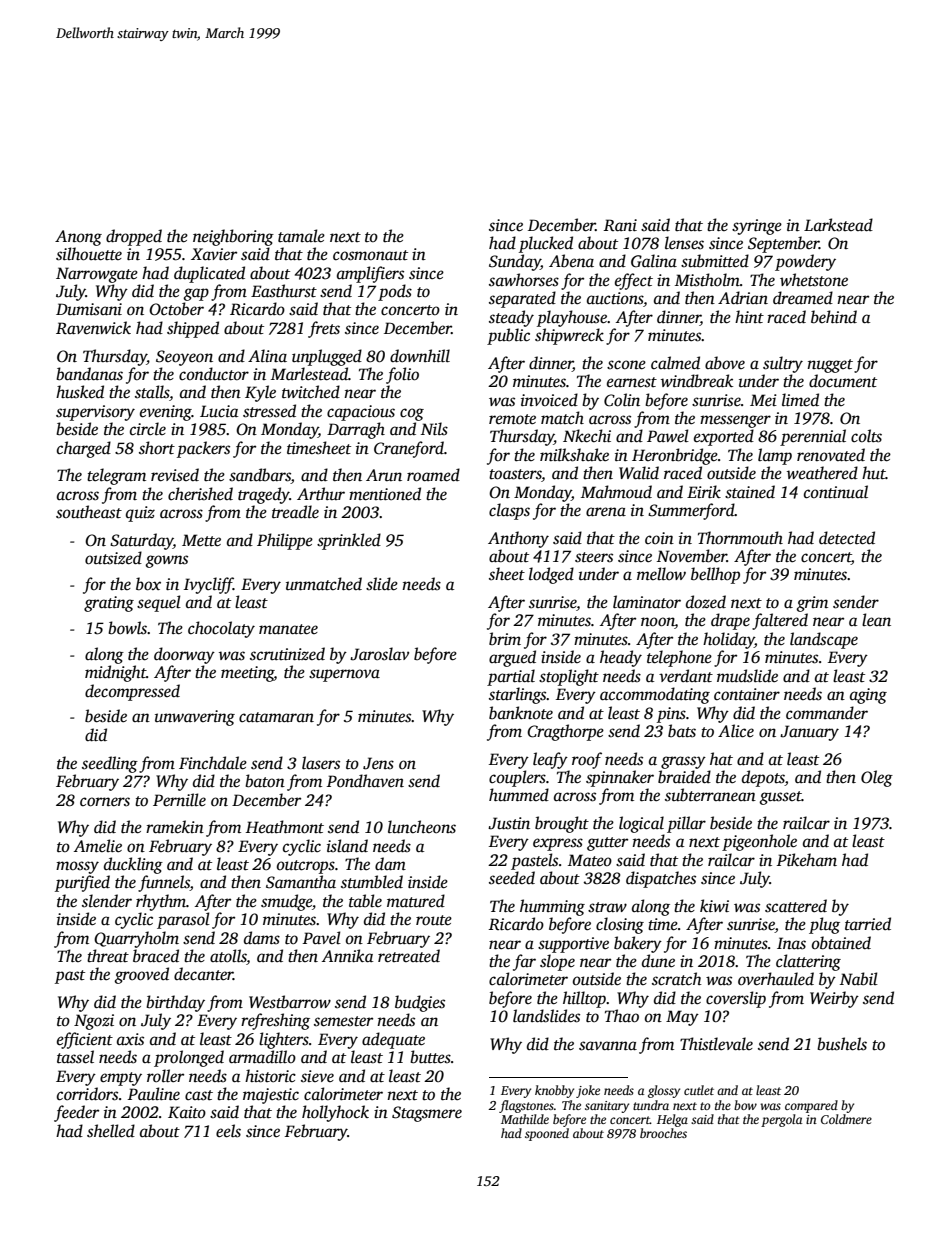 The height and width of the page is (1233, 952). What do you see at coordinates (859, 979) in the page?
I see `Nabil` at bounding box center [859, 979].
